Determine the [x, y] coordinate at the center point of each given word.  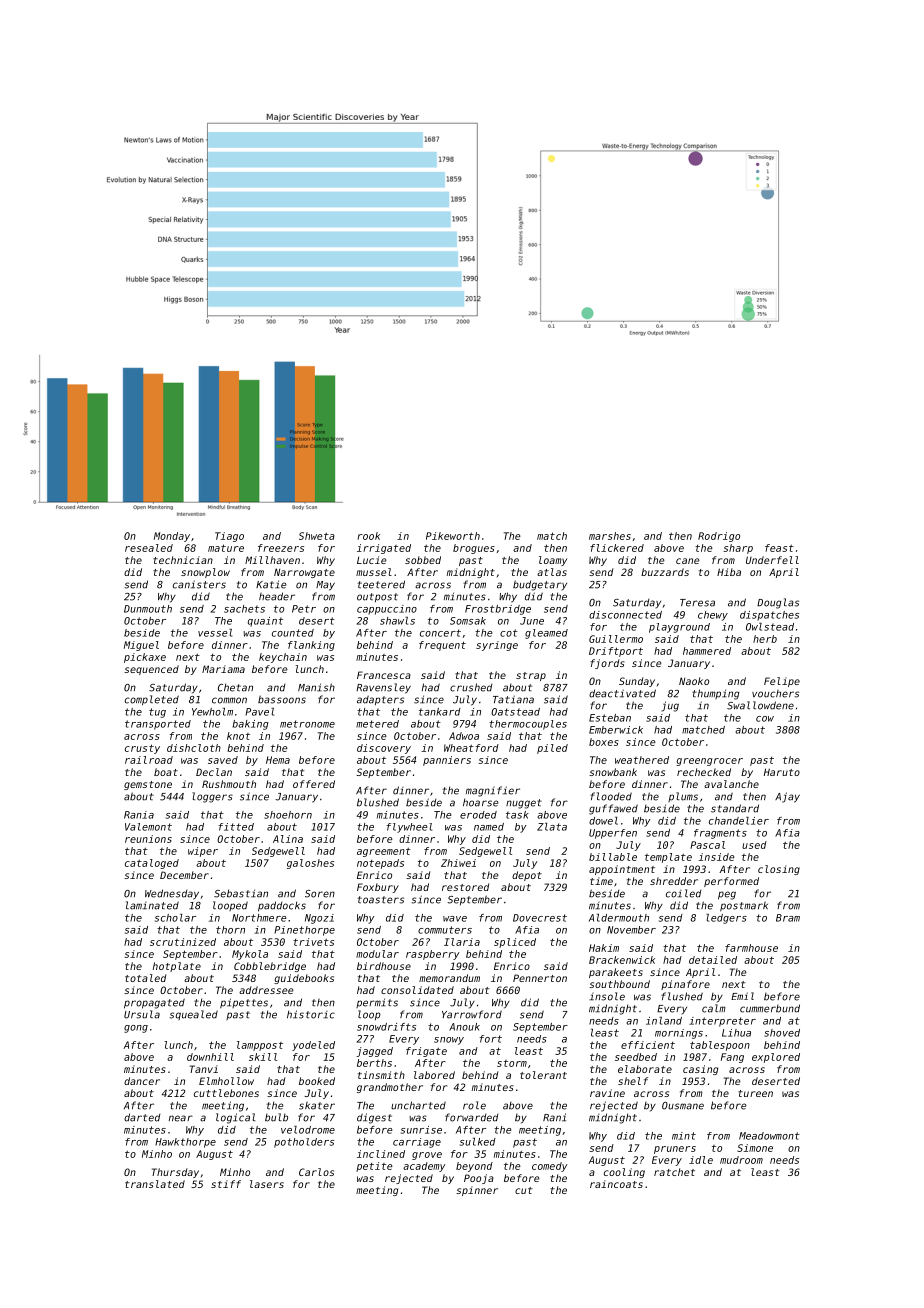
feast [779, 548]
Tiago [229, 537]
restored [465, 887]
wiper [203, 852]
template [668, 858]
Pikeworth [453, 536]
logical [236, 1118]
